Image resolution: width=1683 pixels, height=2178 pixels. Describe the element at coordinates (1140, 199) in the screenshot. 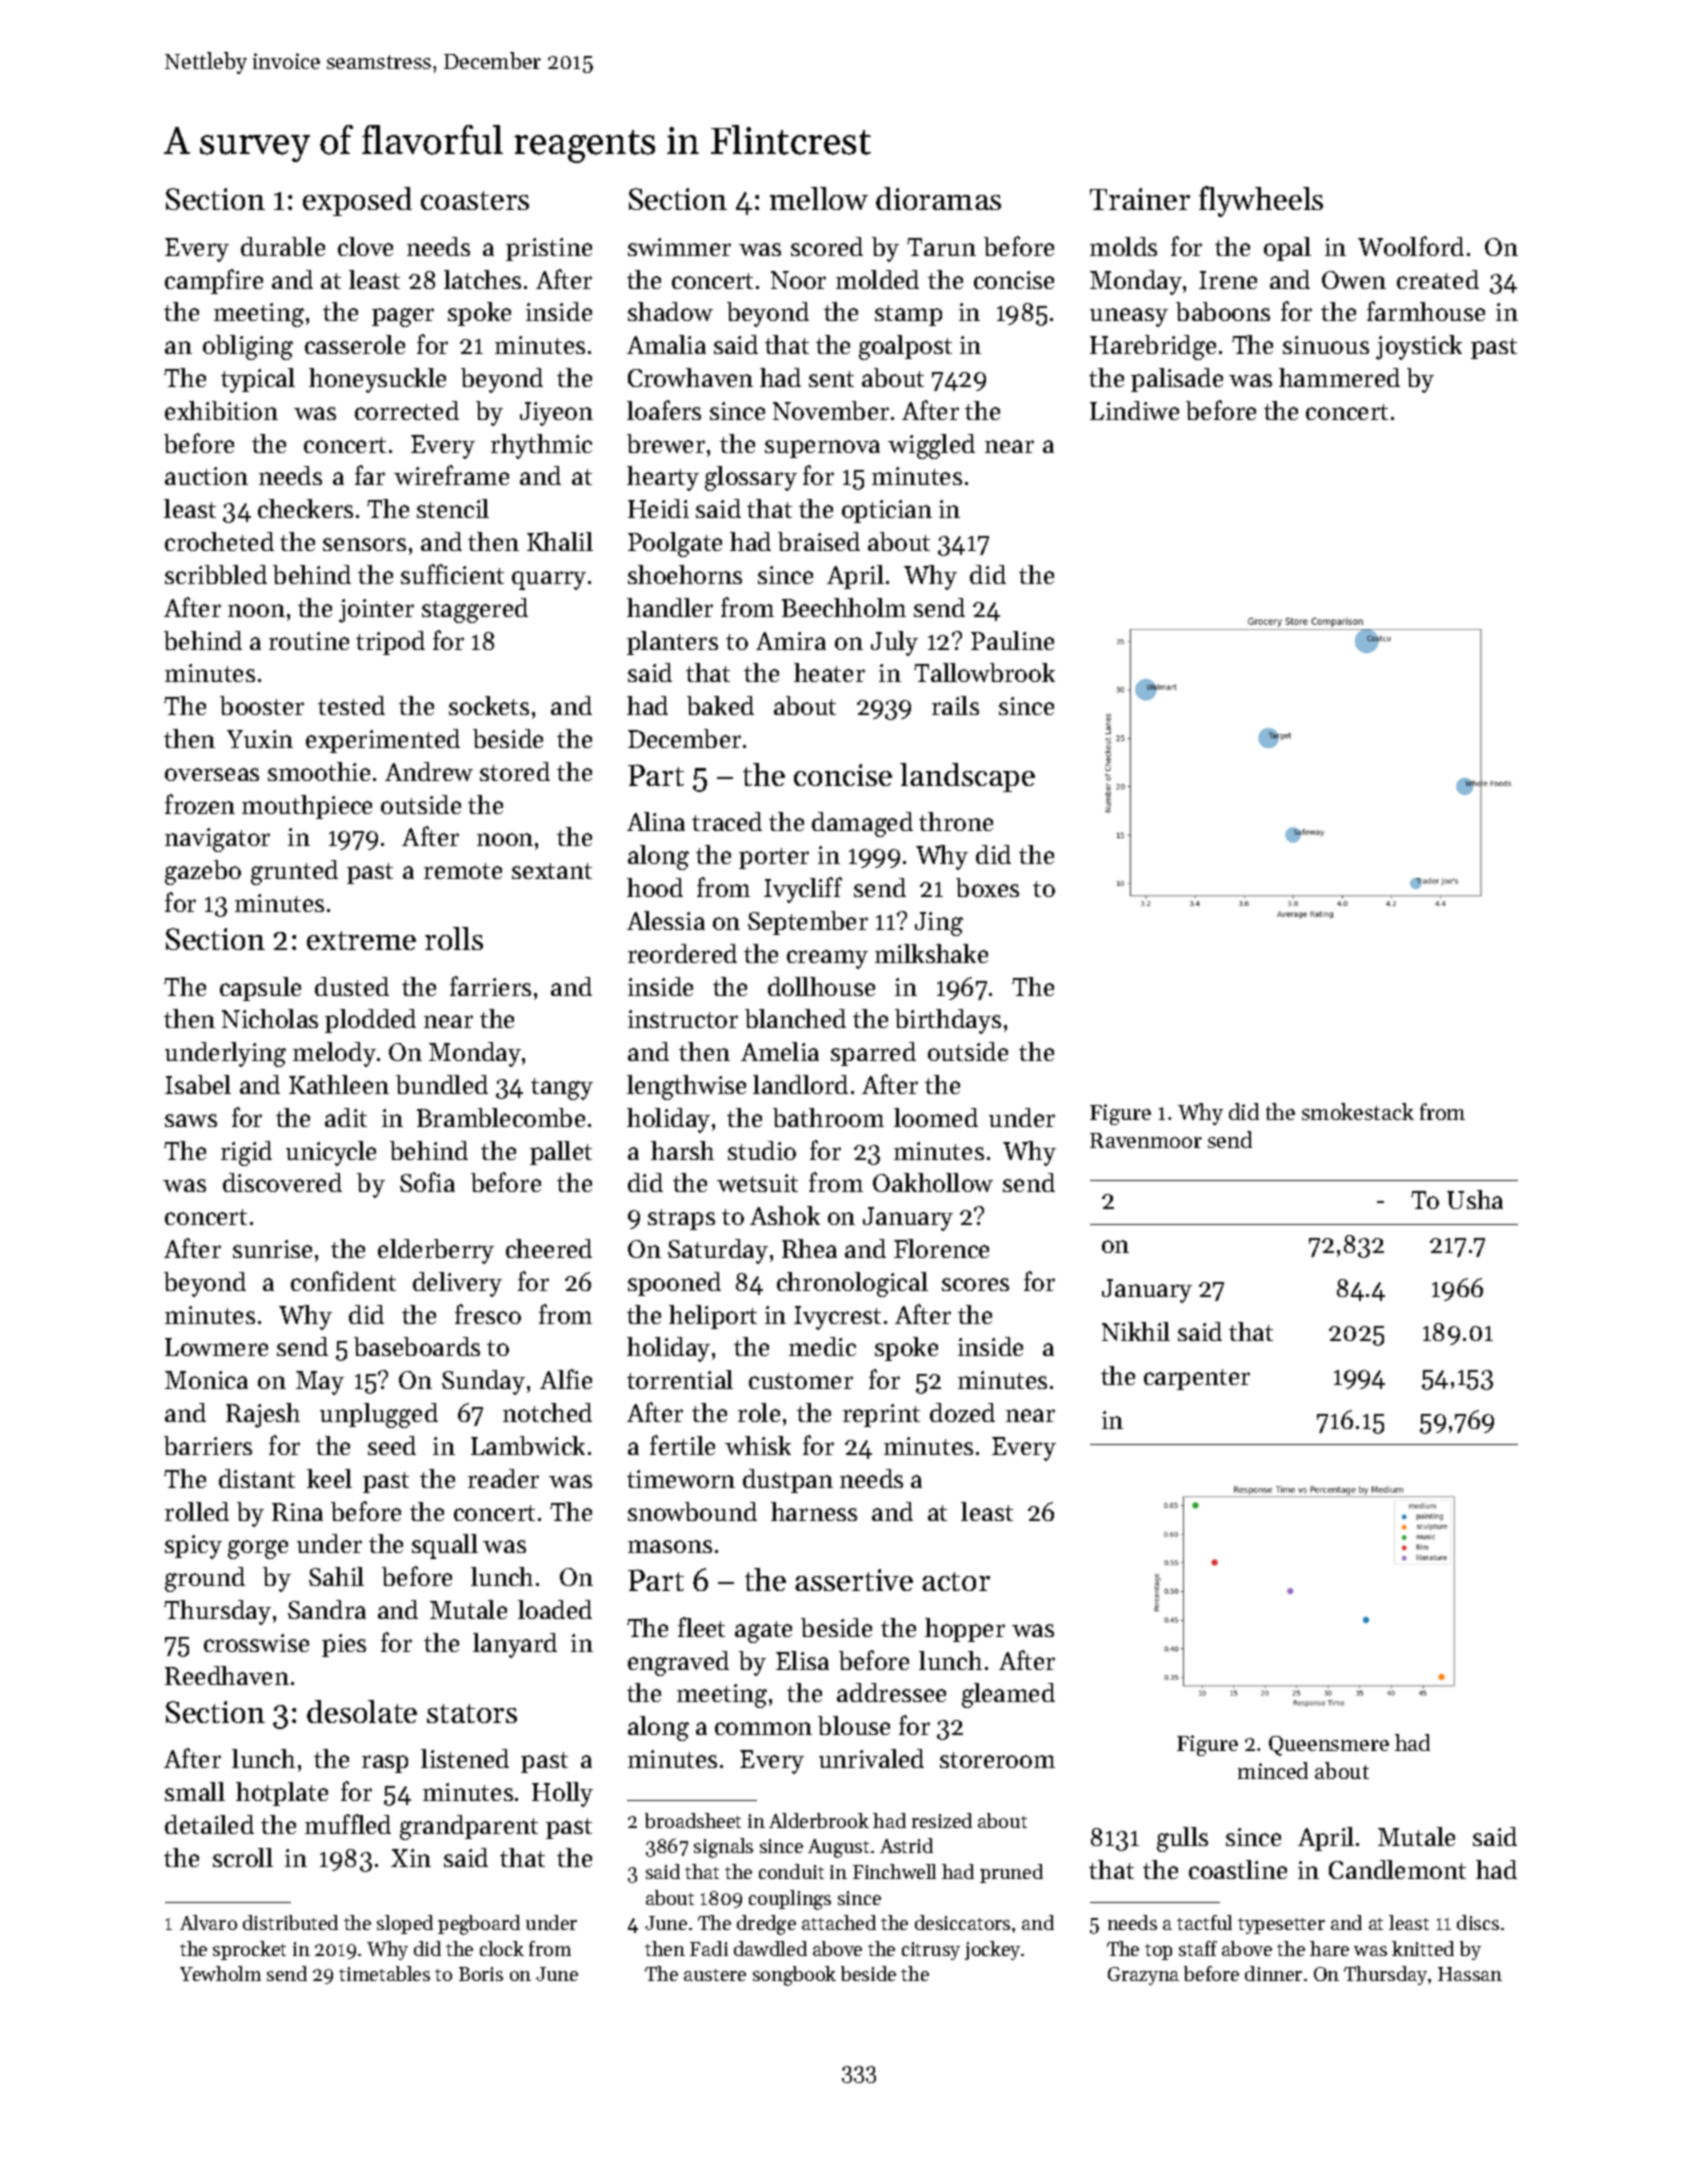

I see `Trainer` at that location.
